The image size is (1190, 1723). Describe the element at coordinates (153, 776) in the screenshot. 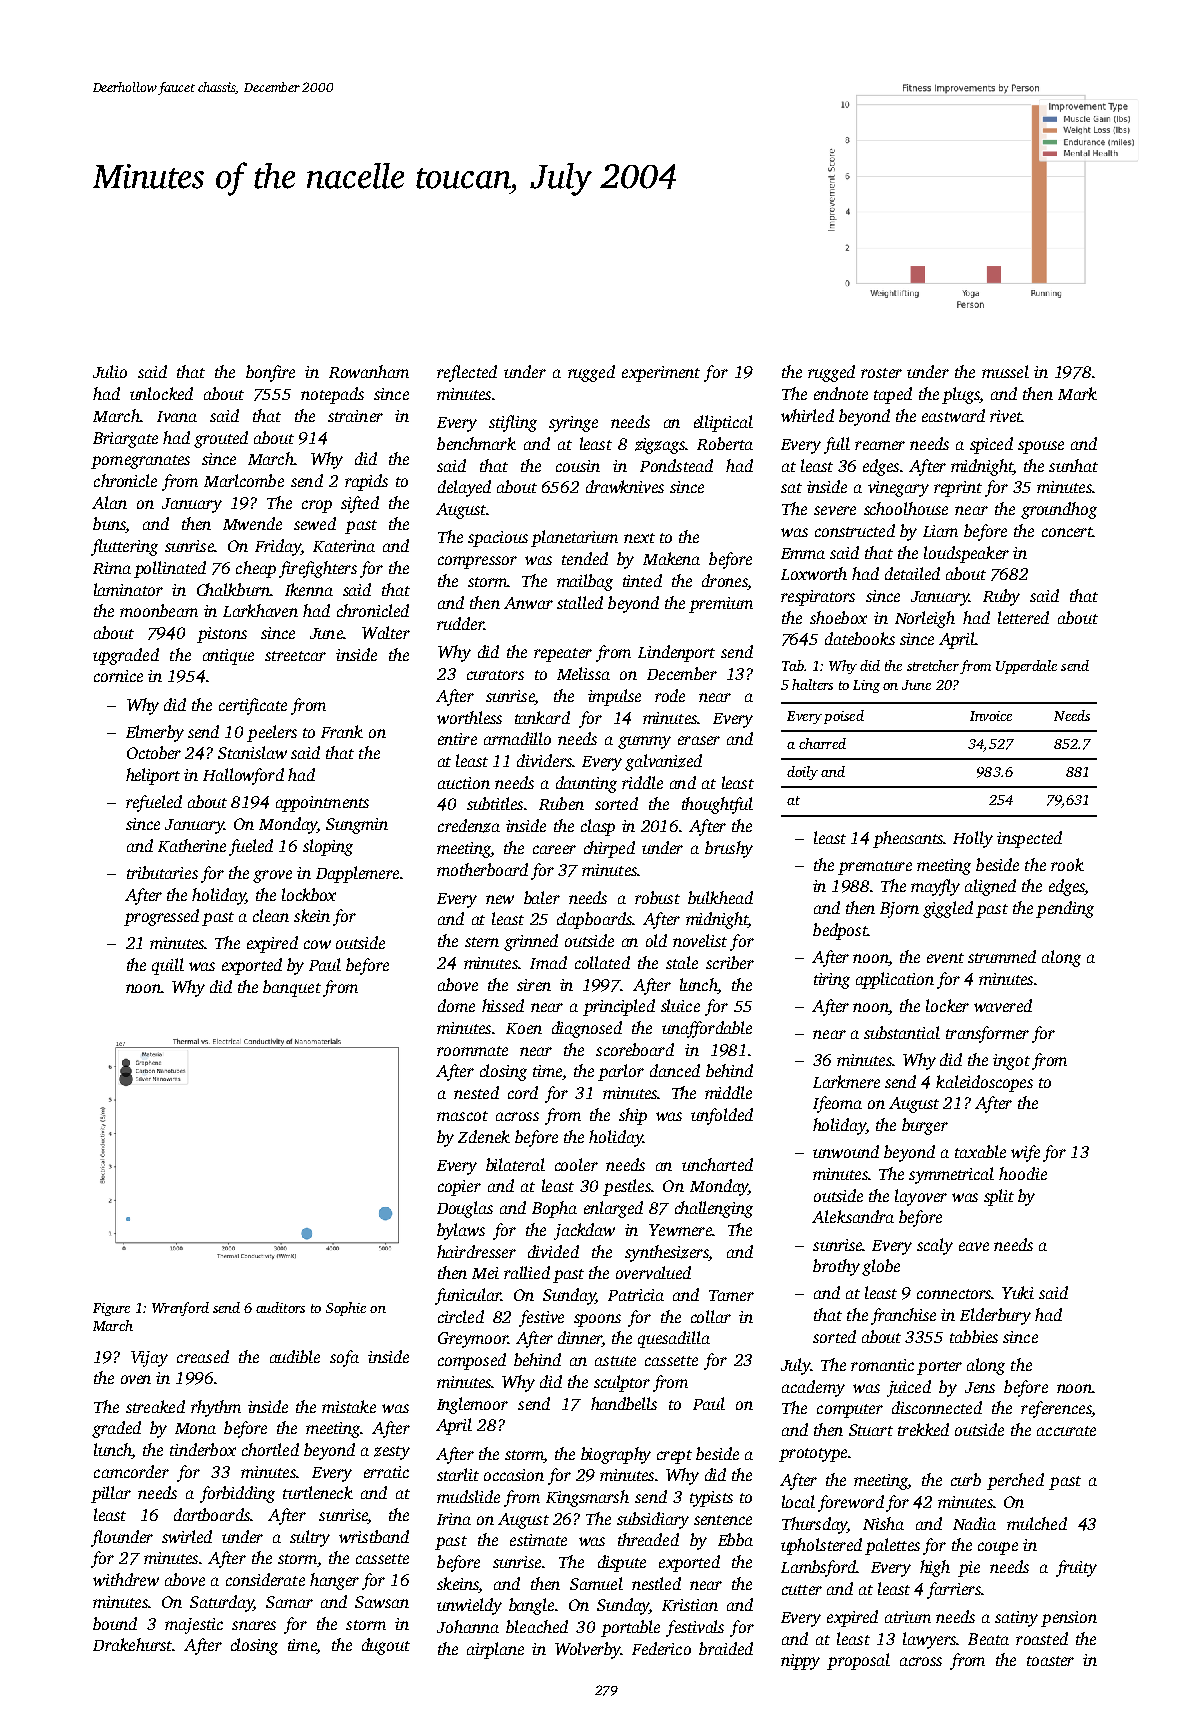

I see `heliport` at that location.
